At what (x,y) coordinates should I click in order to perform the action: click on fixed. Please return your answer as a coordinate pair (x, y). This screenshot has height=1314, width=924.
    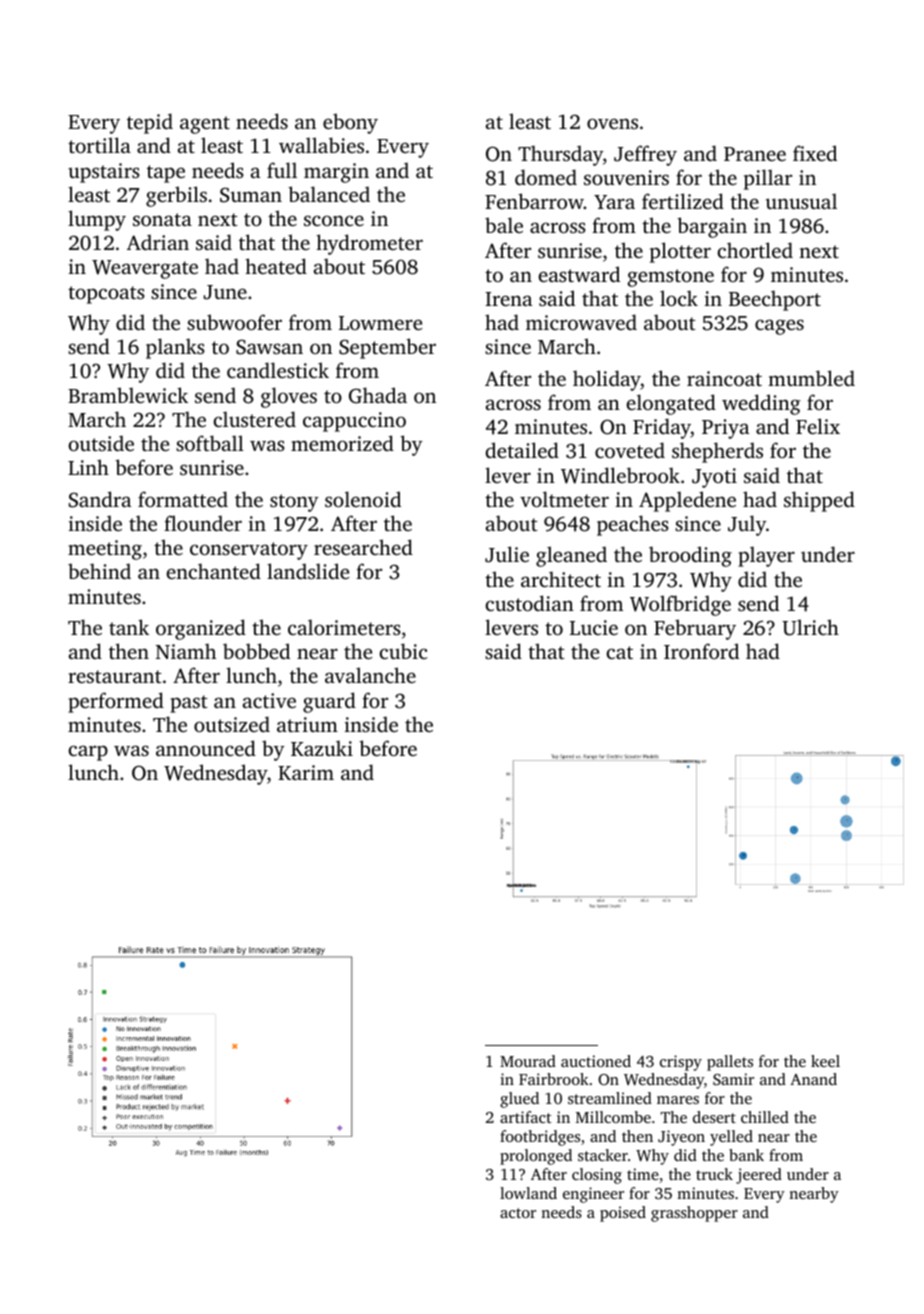
    Looking at the image, I should click on (815, 153).
